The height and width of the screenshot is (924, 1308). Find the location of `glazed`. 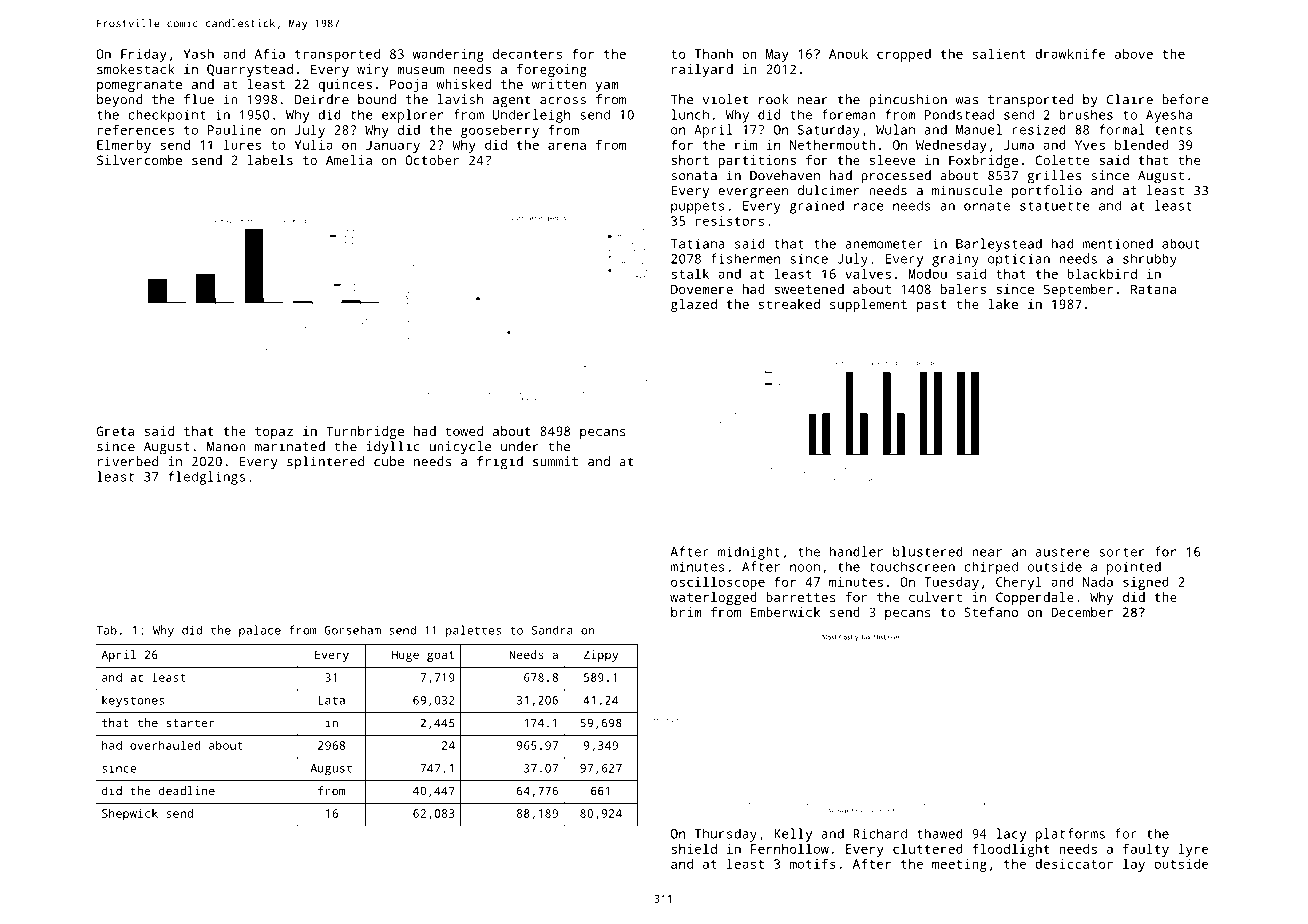

glazed is located at coordinates (694, 305).
